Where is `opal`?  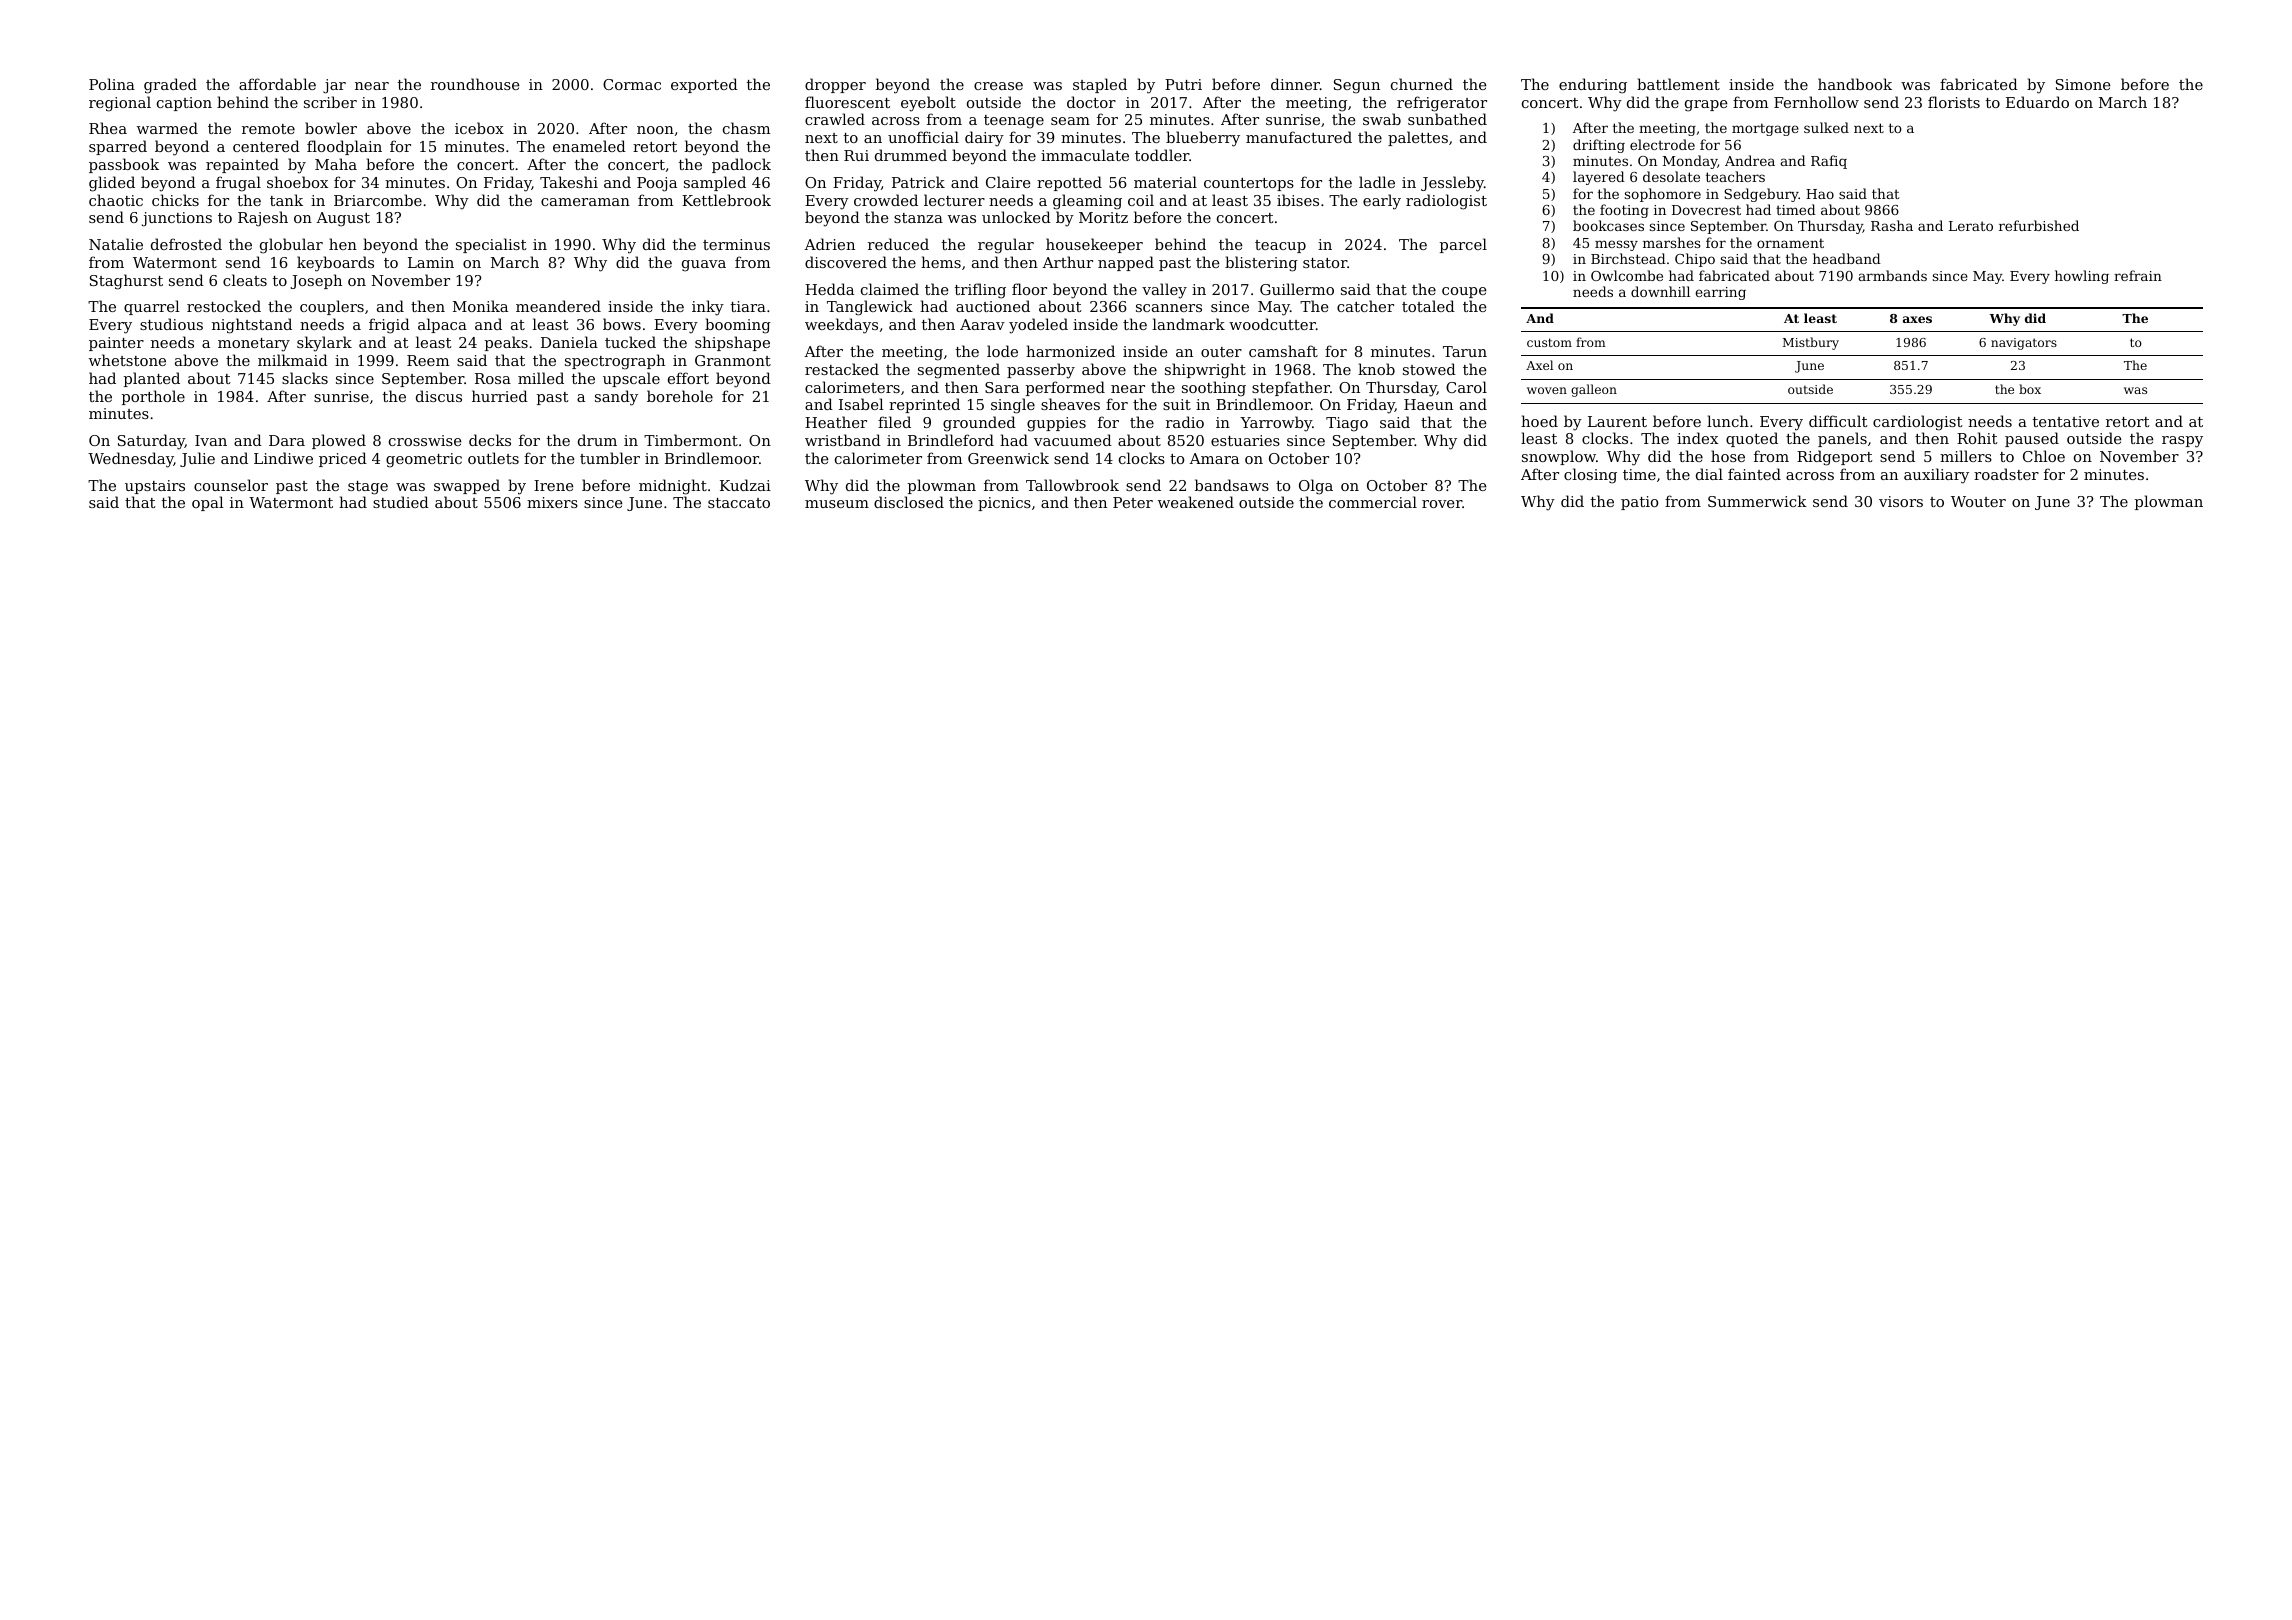 opal is located at coordinates (208, 503).
